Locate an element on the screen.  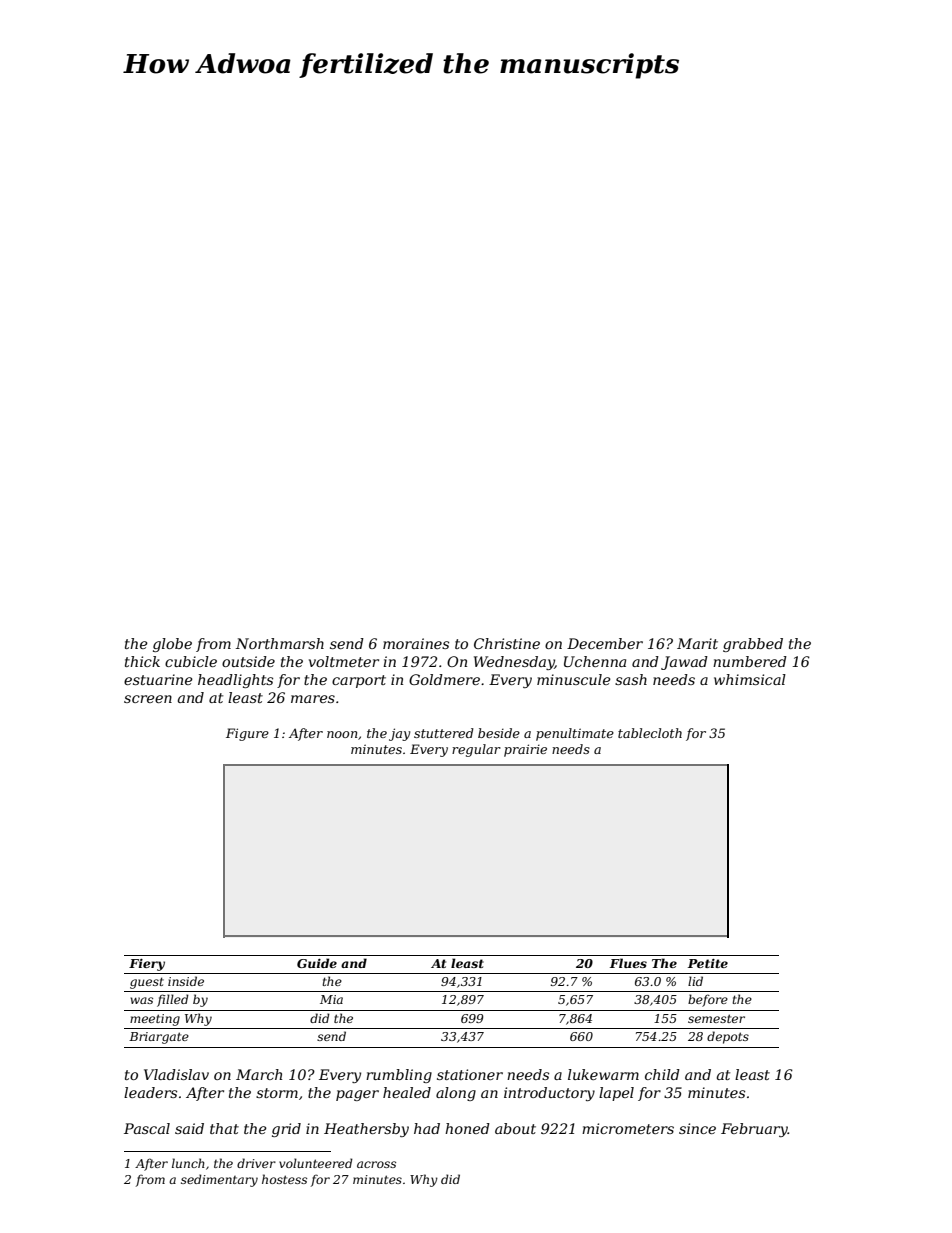
along is located at coordinates (456, 1094).
